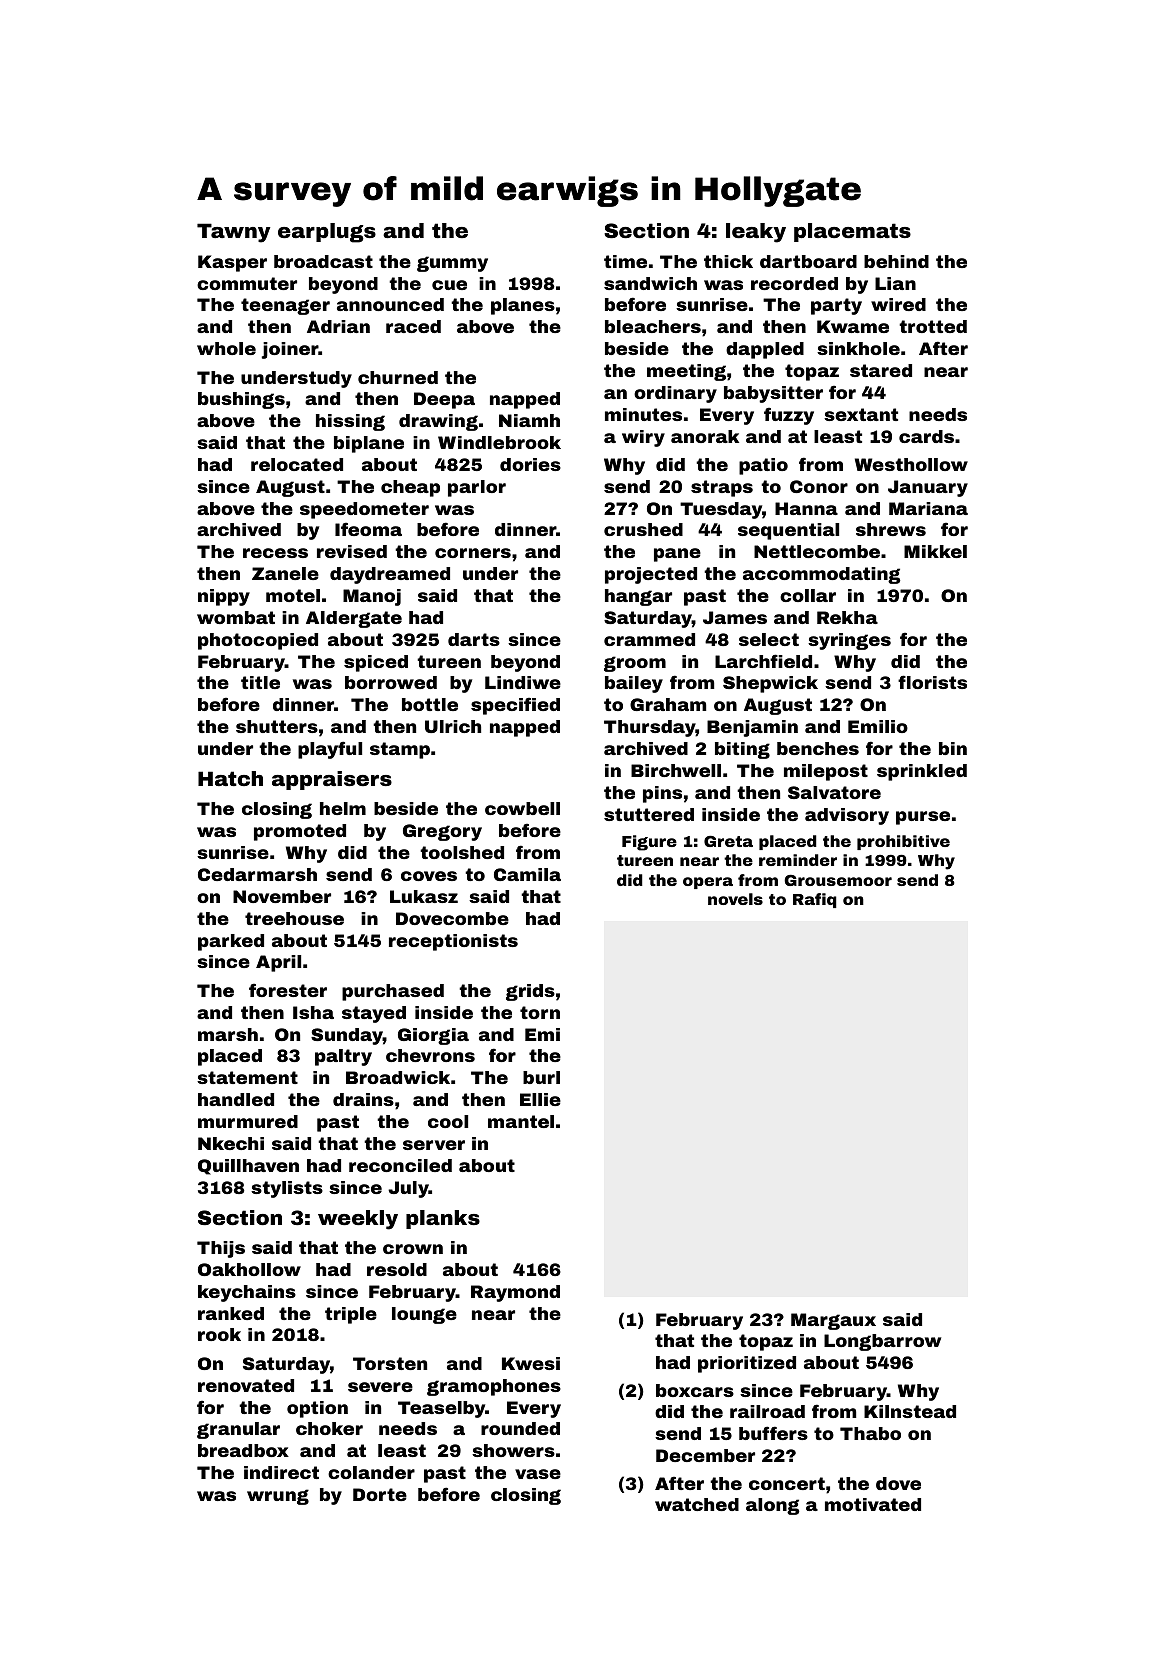 This screenshot has height=1654, width=1165. I want to click on announced, so click(390, 304).
